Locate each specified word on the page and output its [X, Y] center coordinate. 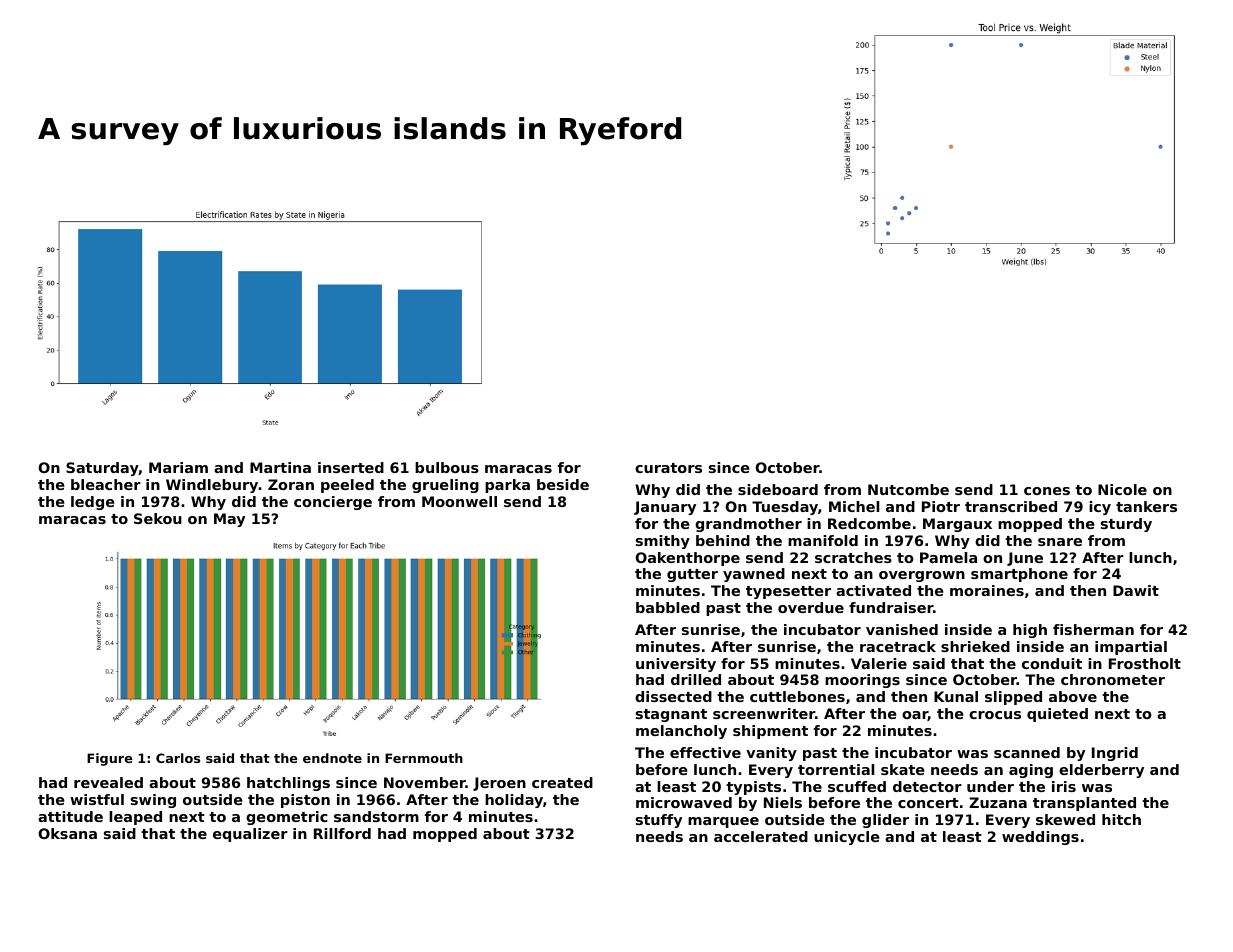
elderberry [1101, 771]
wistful [97, 799]
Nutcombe [908, 489]
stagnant [671, 715]
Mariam [178, 467]
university [676, 665]
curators [668, 468]
